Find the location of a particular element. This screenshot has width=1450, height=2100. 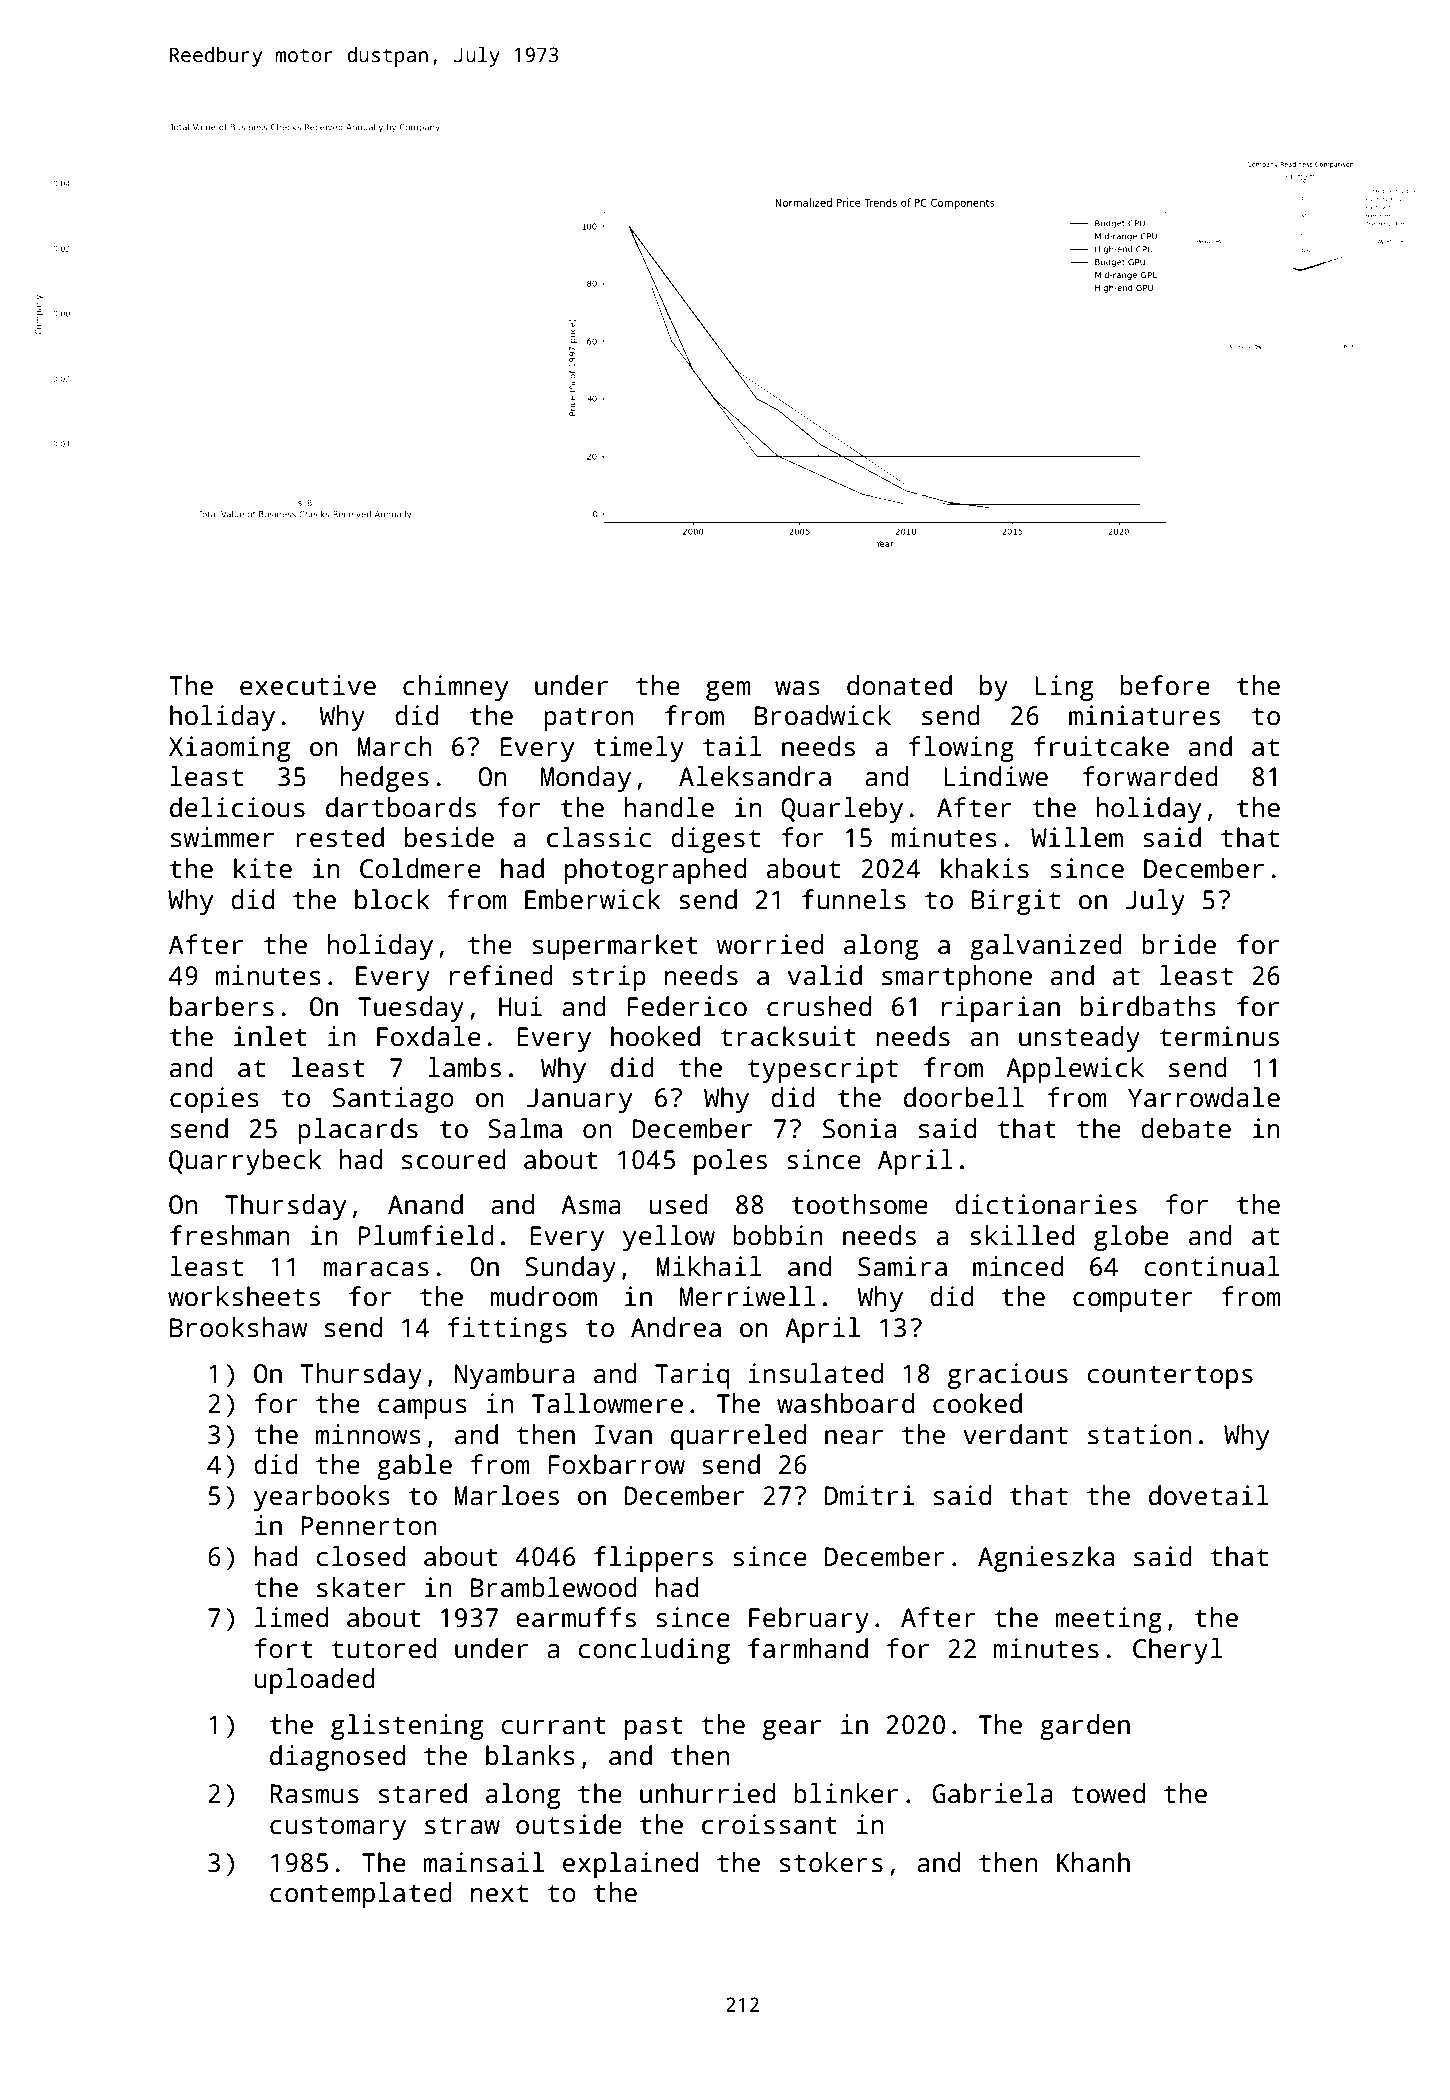

stokers is located at coordinates (831, 1862).
